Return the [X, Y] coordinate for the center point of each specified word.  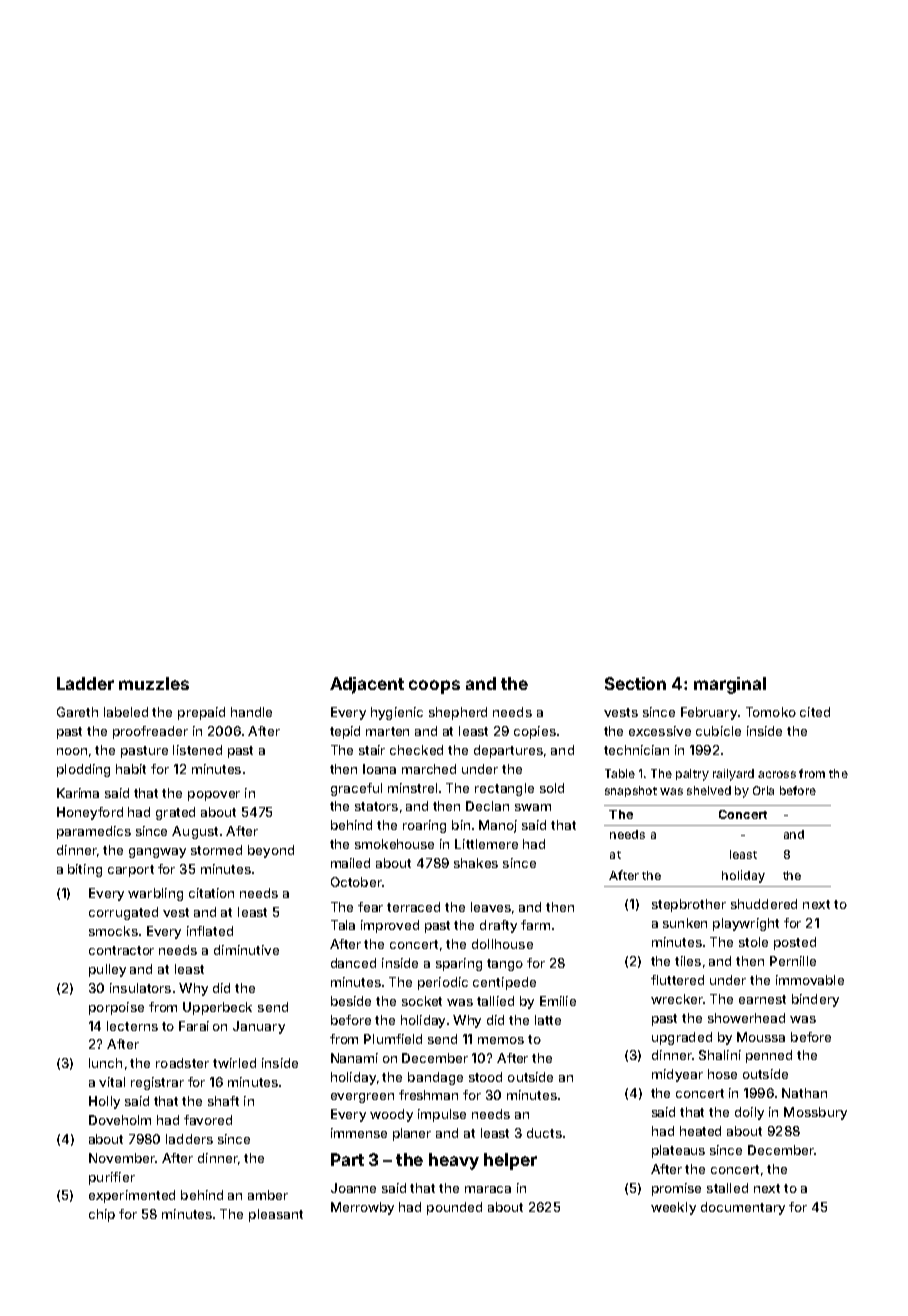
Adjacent [367, 685]
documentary [743, 1208]
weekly [673, 1208]
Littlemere [486, 844]
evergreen [362, 1098]
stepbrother [689, 905]
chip [102, 1215]
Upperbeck [217, 1008]
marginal [730, 685]
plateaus [678, 1151]
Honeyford [90, 813]
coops [434, 687]
